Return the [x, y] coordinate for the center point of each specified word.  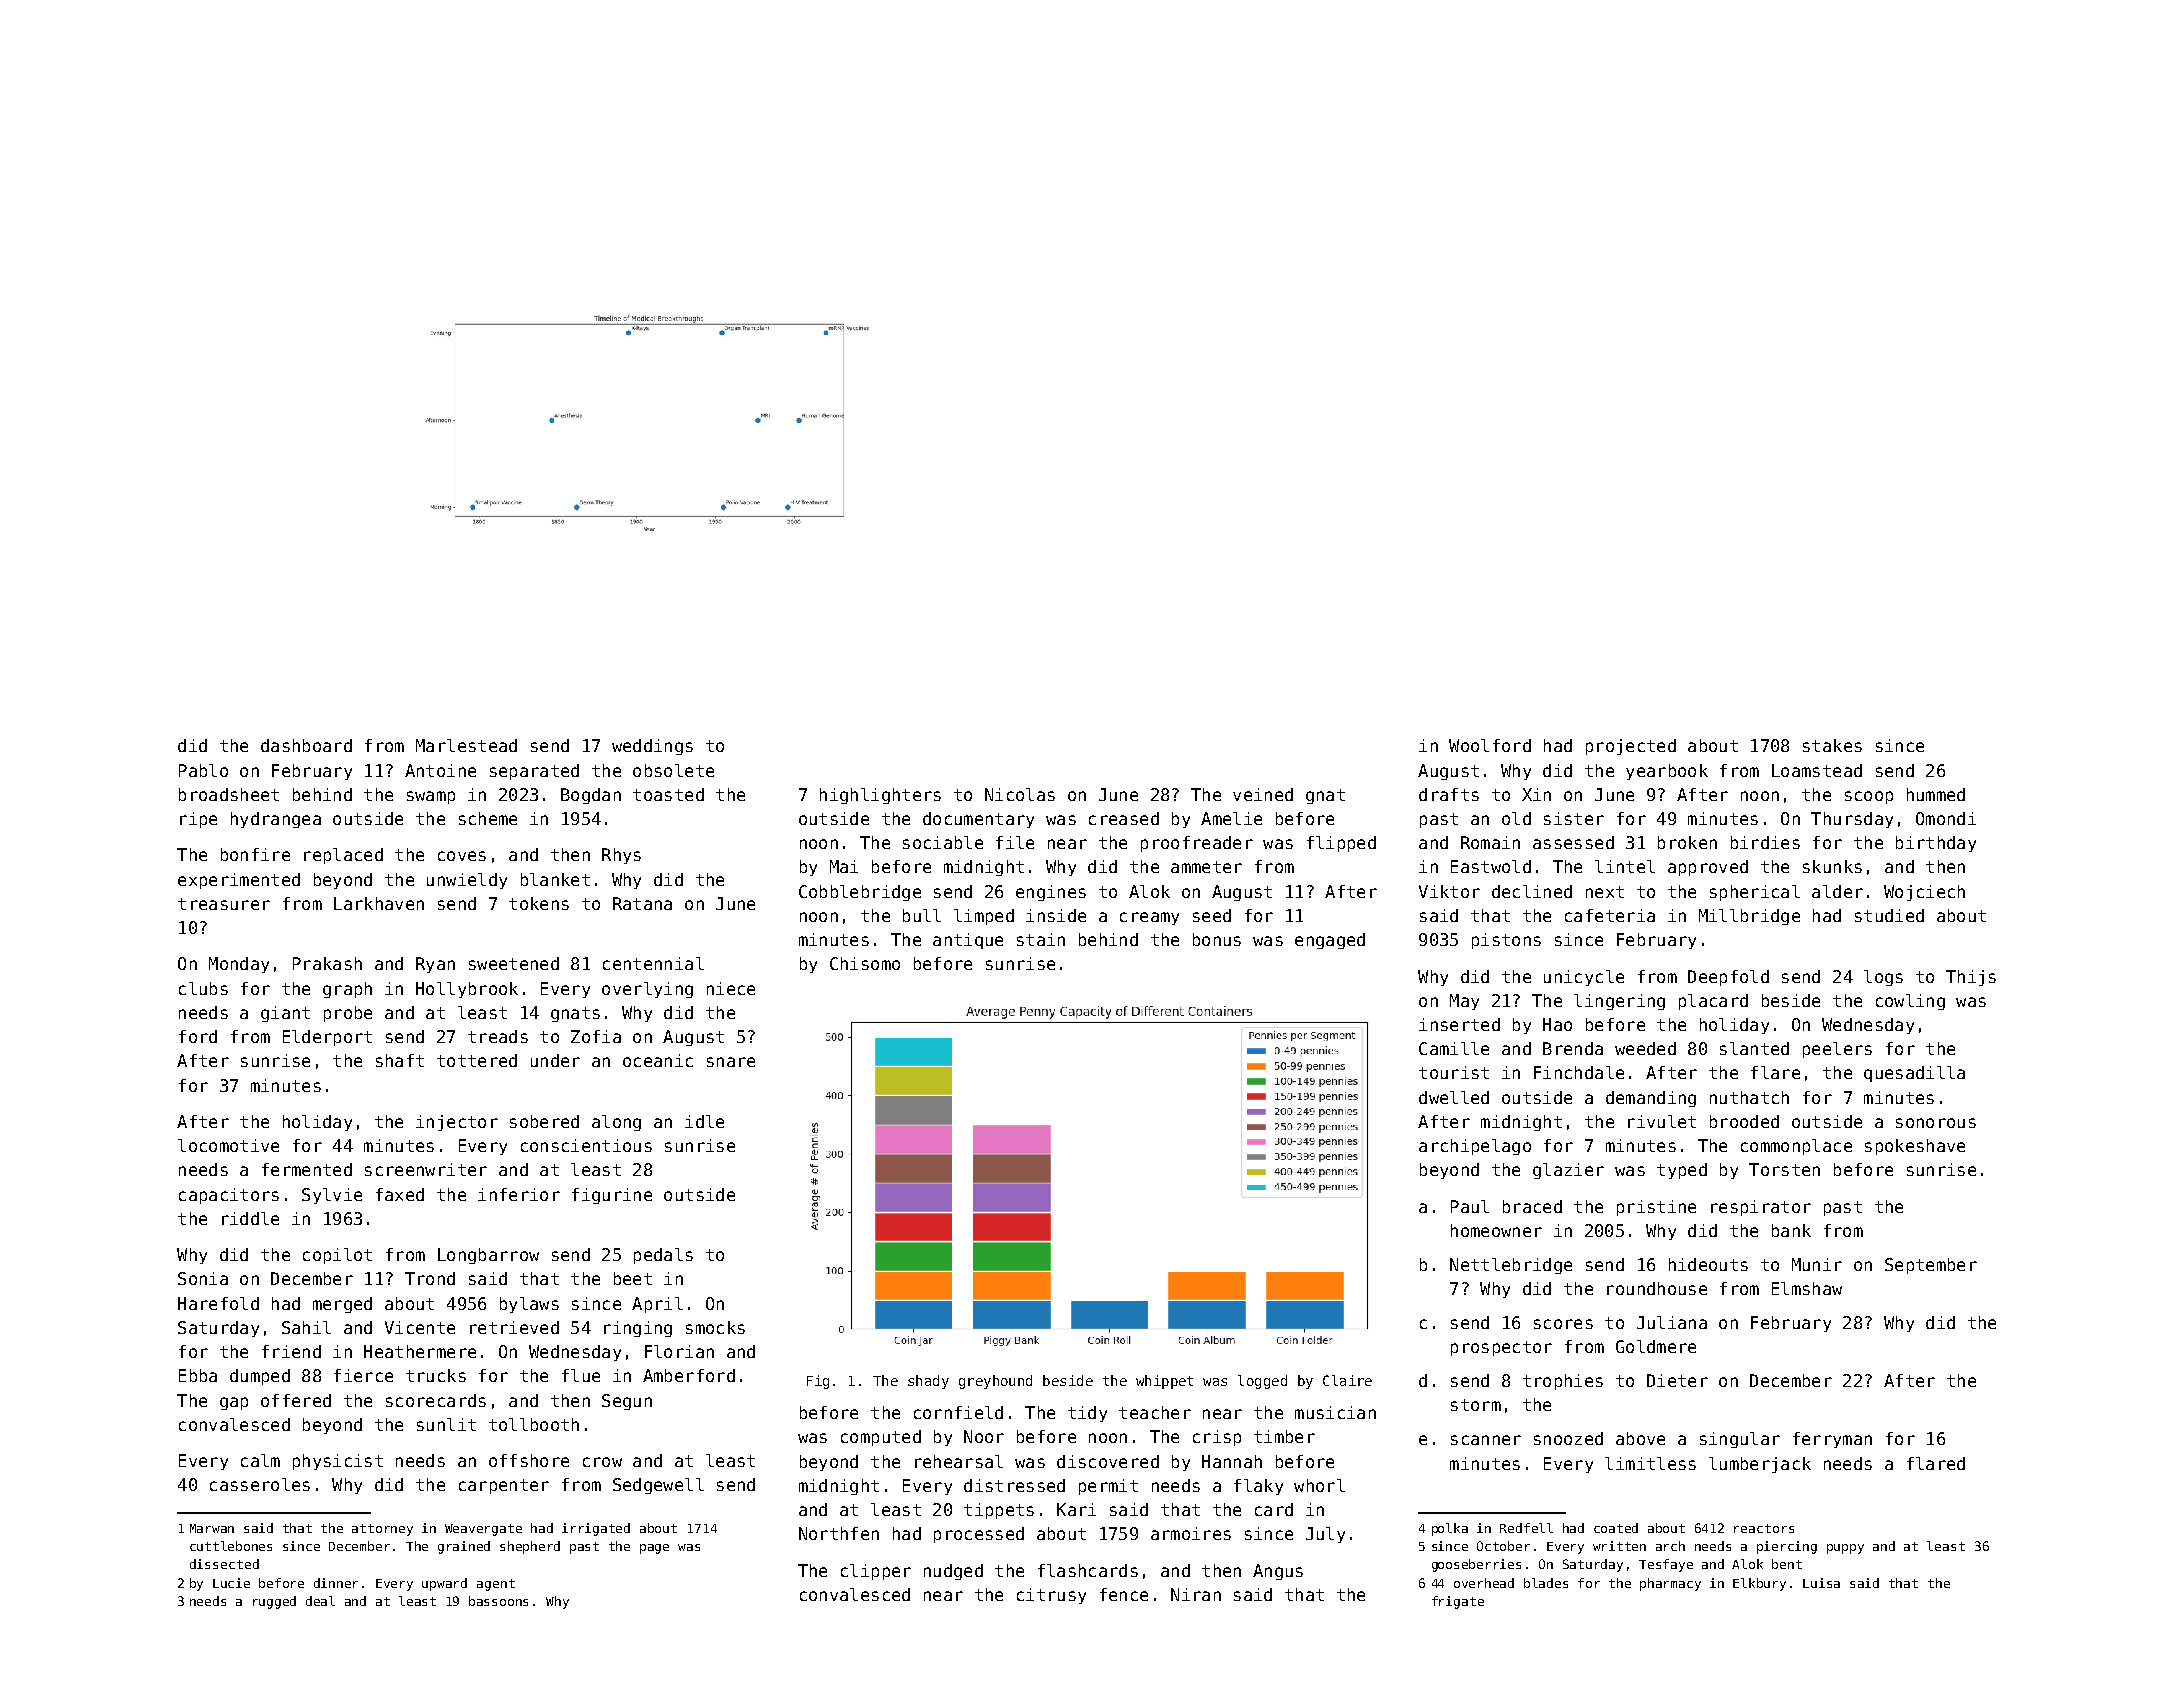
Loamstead [1817, 770]
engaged [1330, 941]
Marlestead [466, 745]
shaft [400, 1060]
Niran [1196, 1594]
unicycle [1584, 978]
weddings [652, 747]
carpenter [504, 1486]
